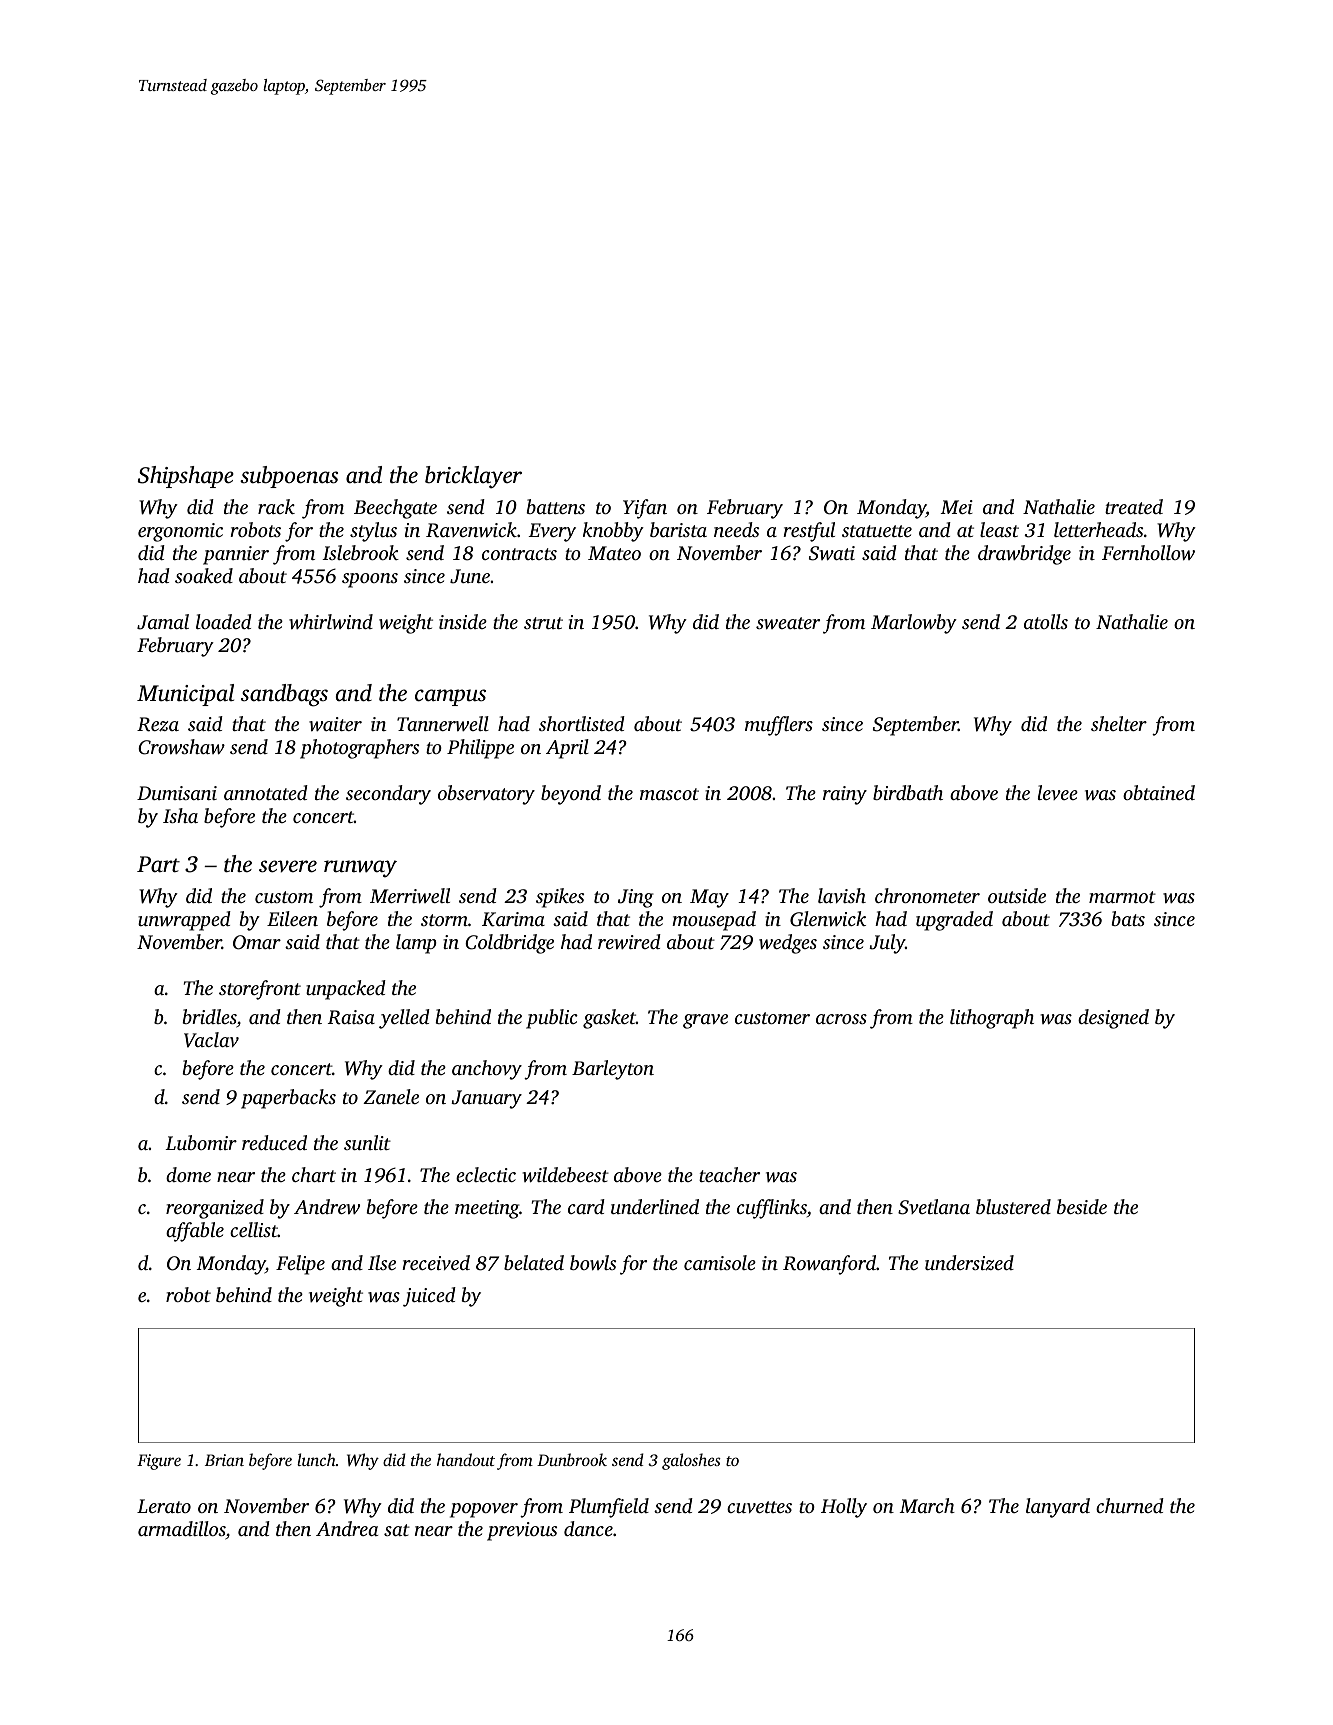 This page has height=1725, width=1333. I want to click on upgraded, so click(954, 921).
